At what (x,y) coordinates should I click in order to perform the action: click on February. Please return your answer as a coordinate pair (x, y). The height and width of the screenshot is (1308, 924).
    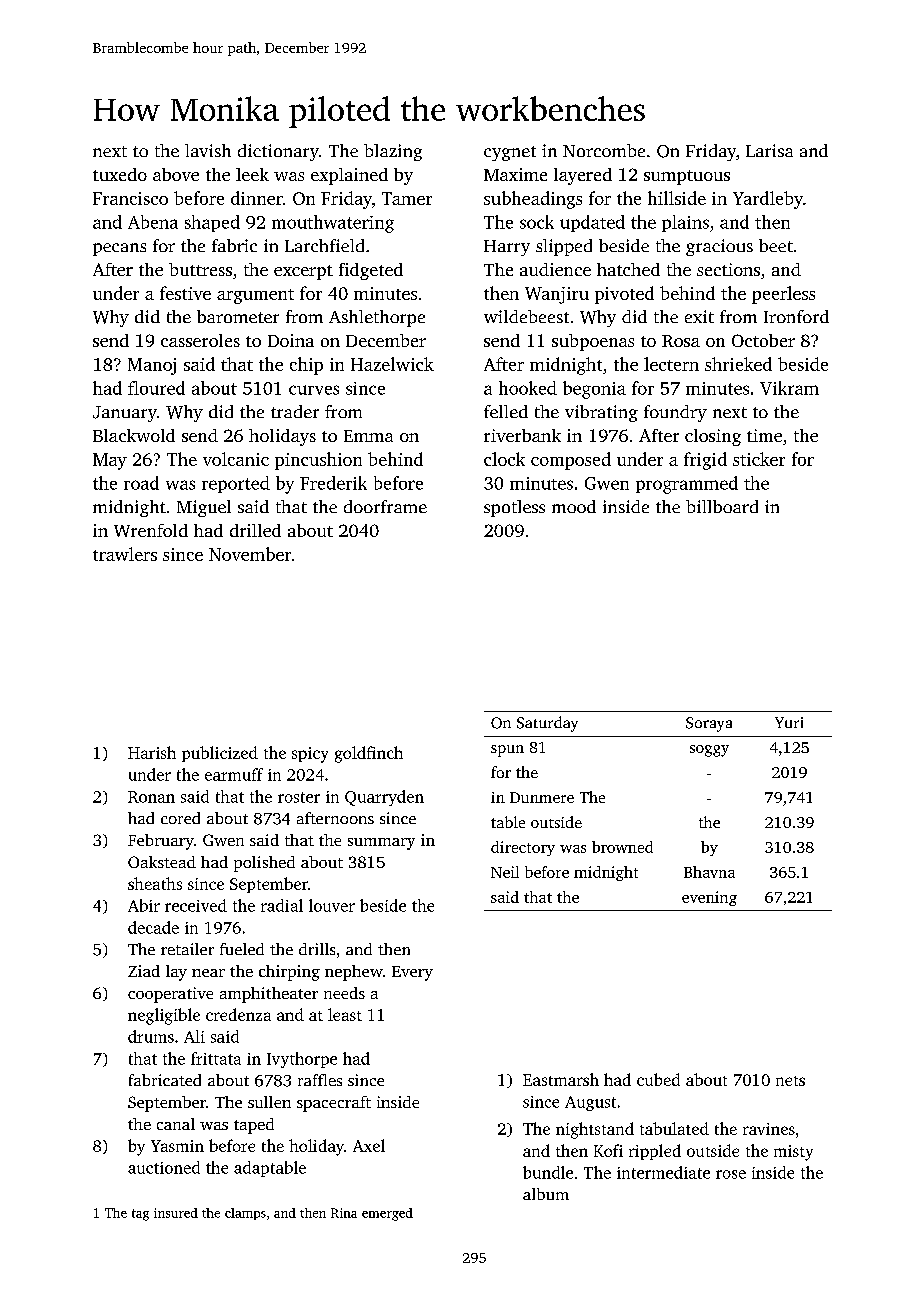
    Looking at the image, I should click on (161, 842).
